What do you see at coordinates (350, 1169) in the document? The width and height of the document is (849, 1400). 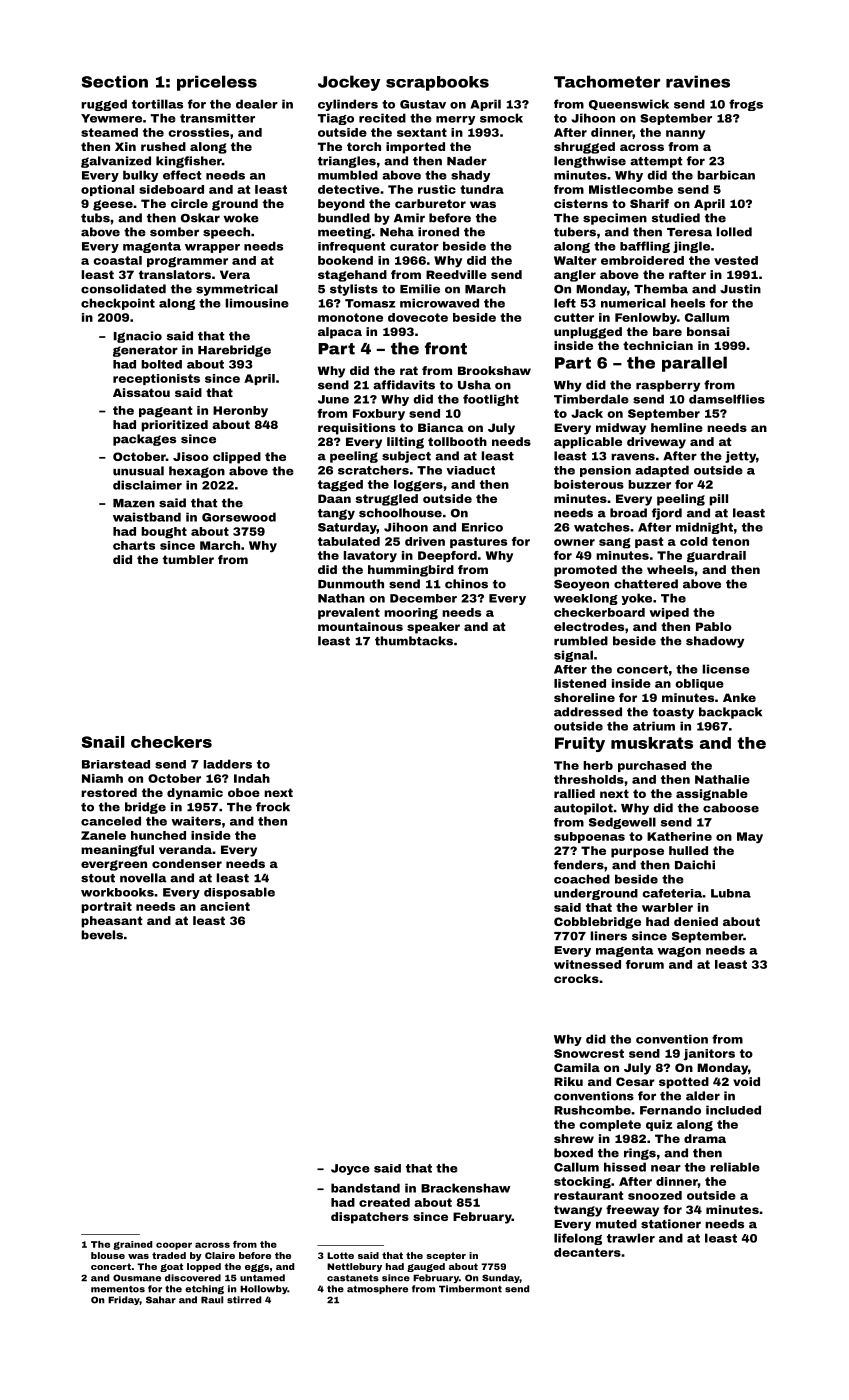 I see `Joyce` at bounding box center [350, 1169].
